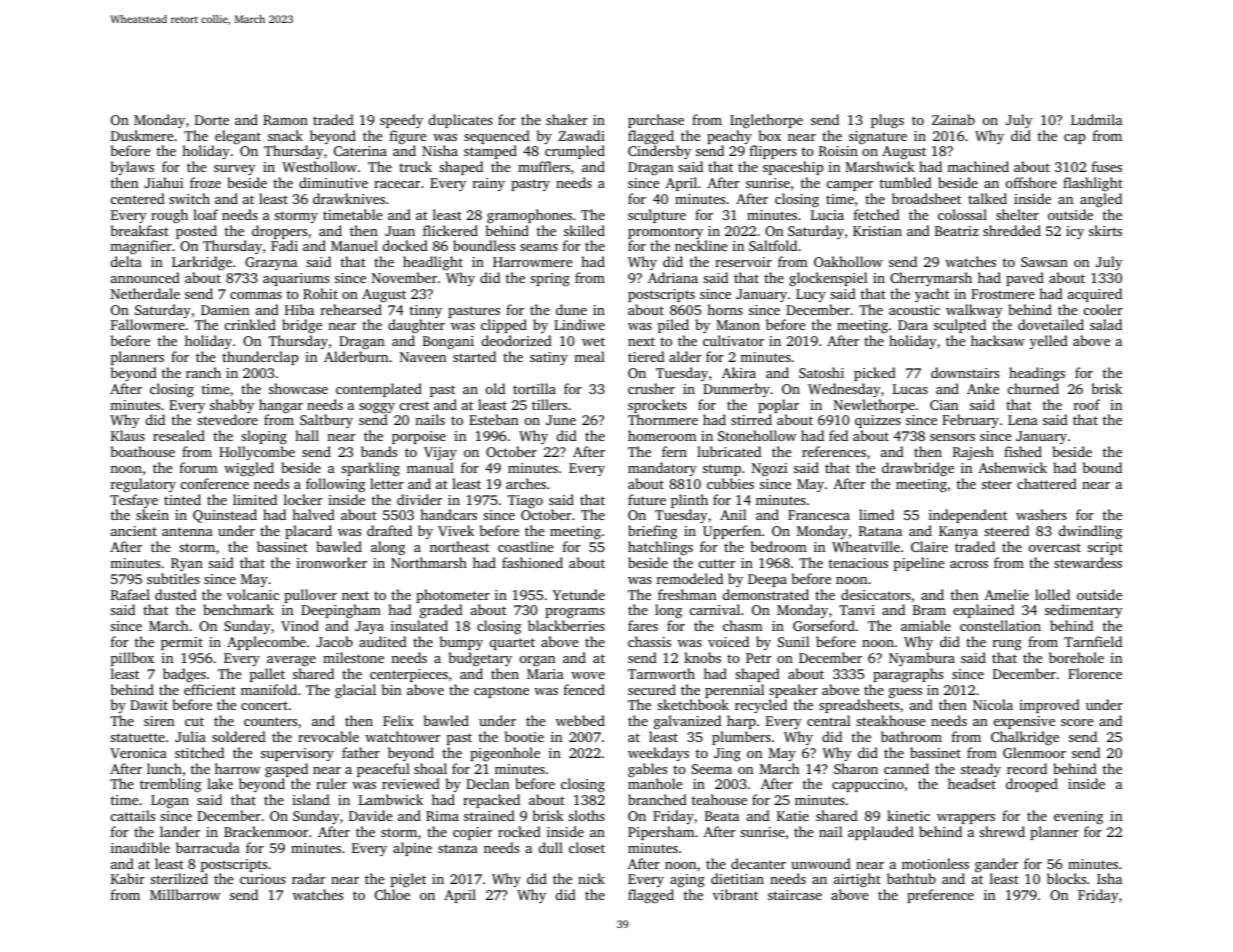  I want to click on dietitian, so click(737, 878).
